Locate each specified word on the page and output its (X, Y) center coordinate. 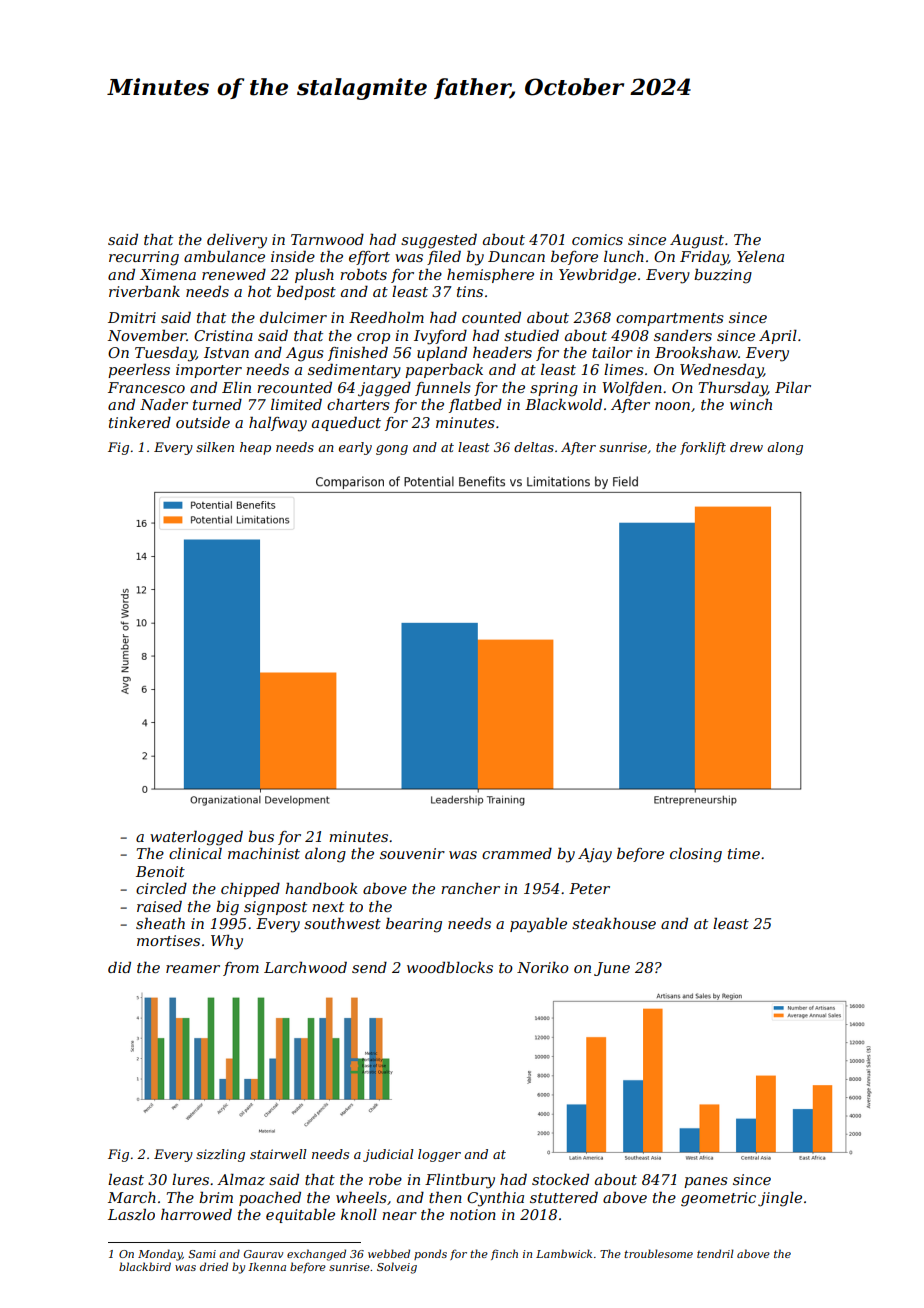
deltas (534, 447)
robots (363, 274)
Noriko (543, 967)
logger (439, 1155)
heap (255, 448)
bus (261, 836)
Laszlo (131, 1214)
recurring (144, 258)
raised (159, 906)
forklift (703, 448)
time (744, 853)
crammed (517, 853)
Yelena (760, 256)
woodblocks (450, 967)
